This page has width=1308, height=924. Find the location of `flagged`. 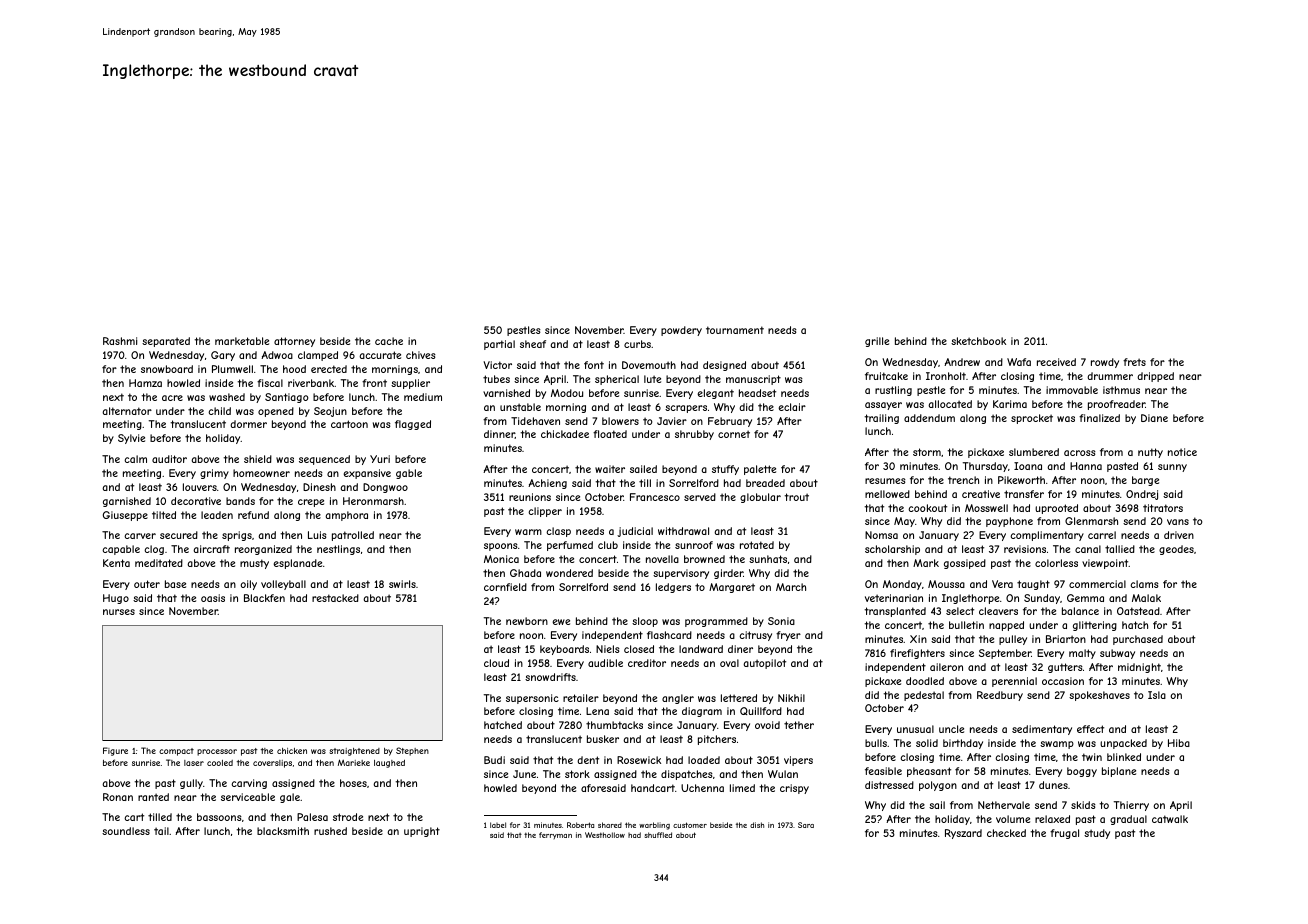

flagged is located at coordinates (413, 425).
